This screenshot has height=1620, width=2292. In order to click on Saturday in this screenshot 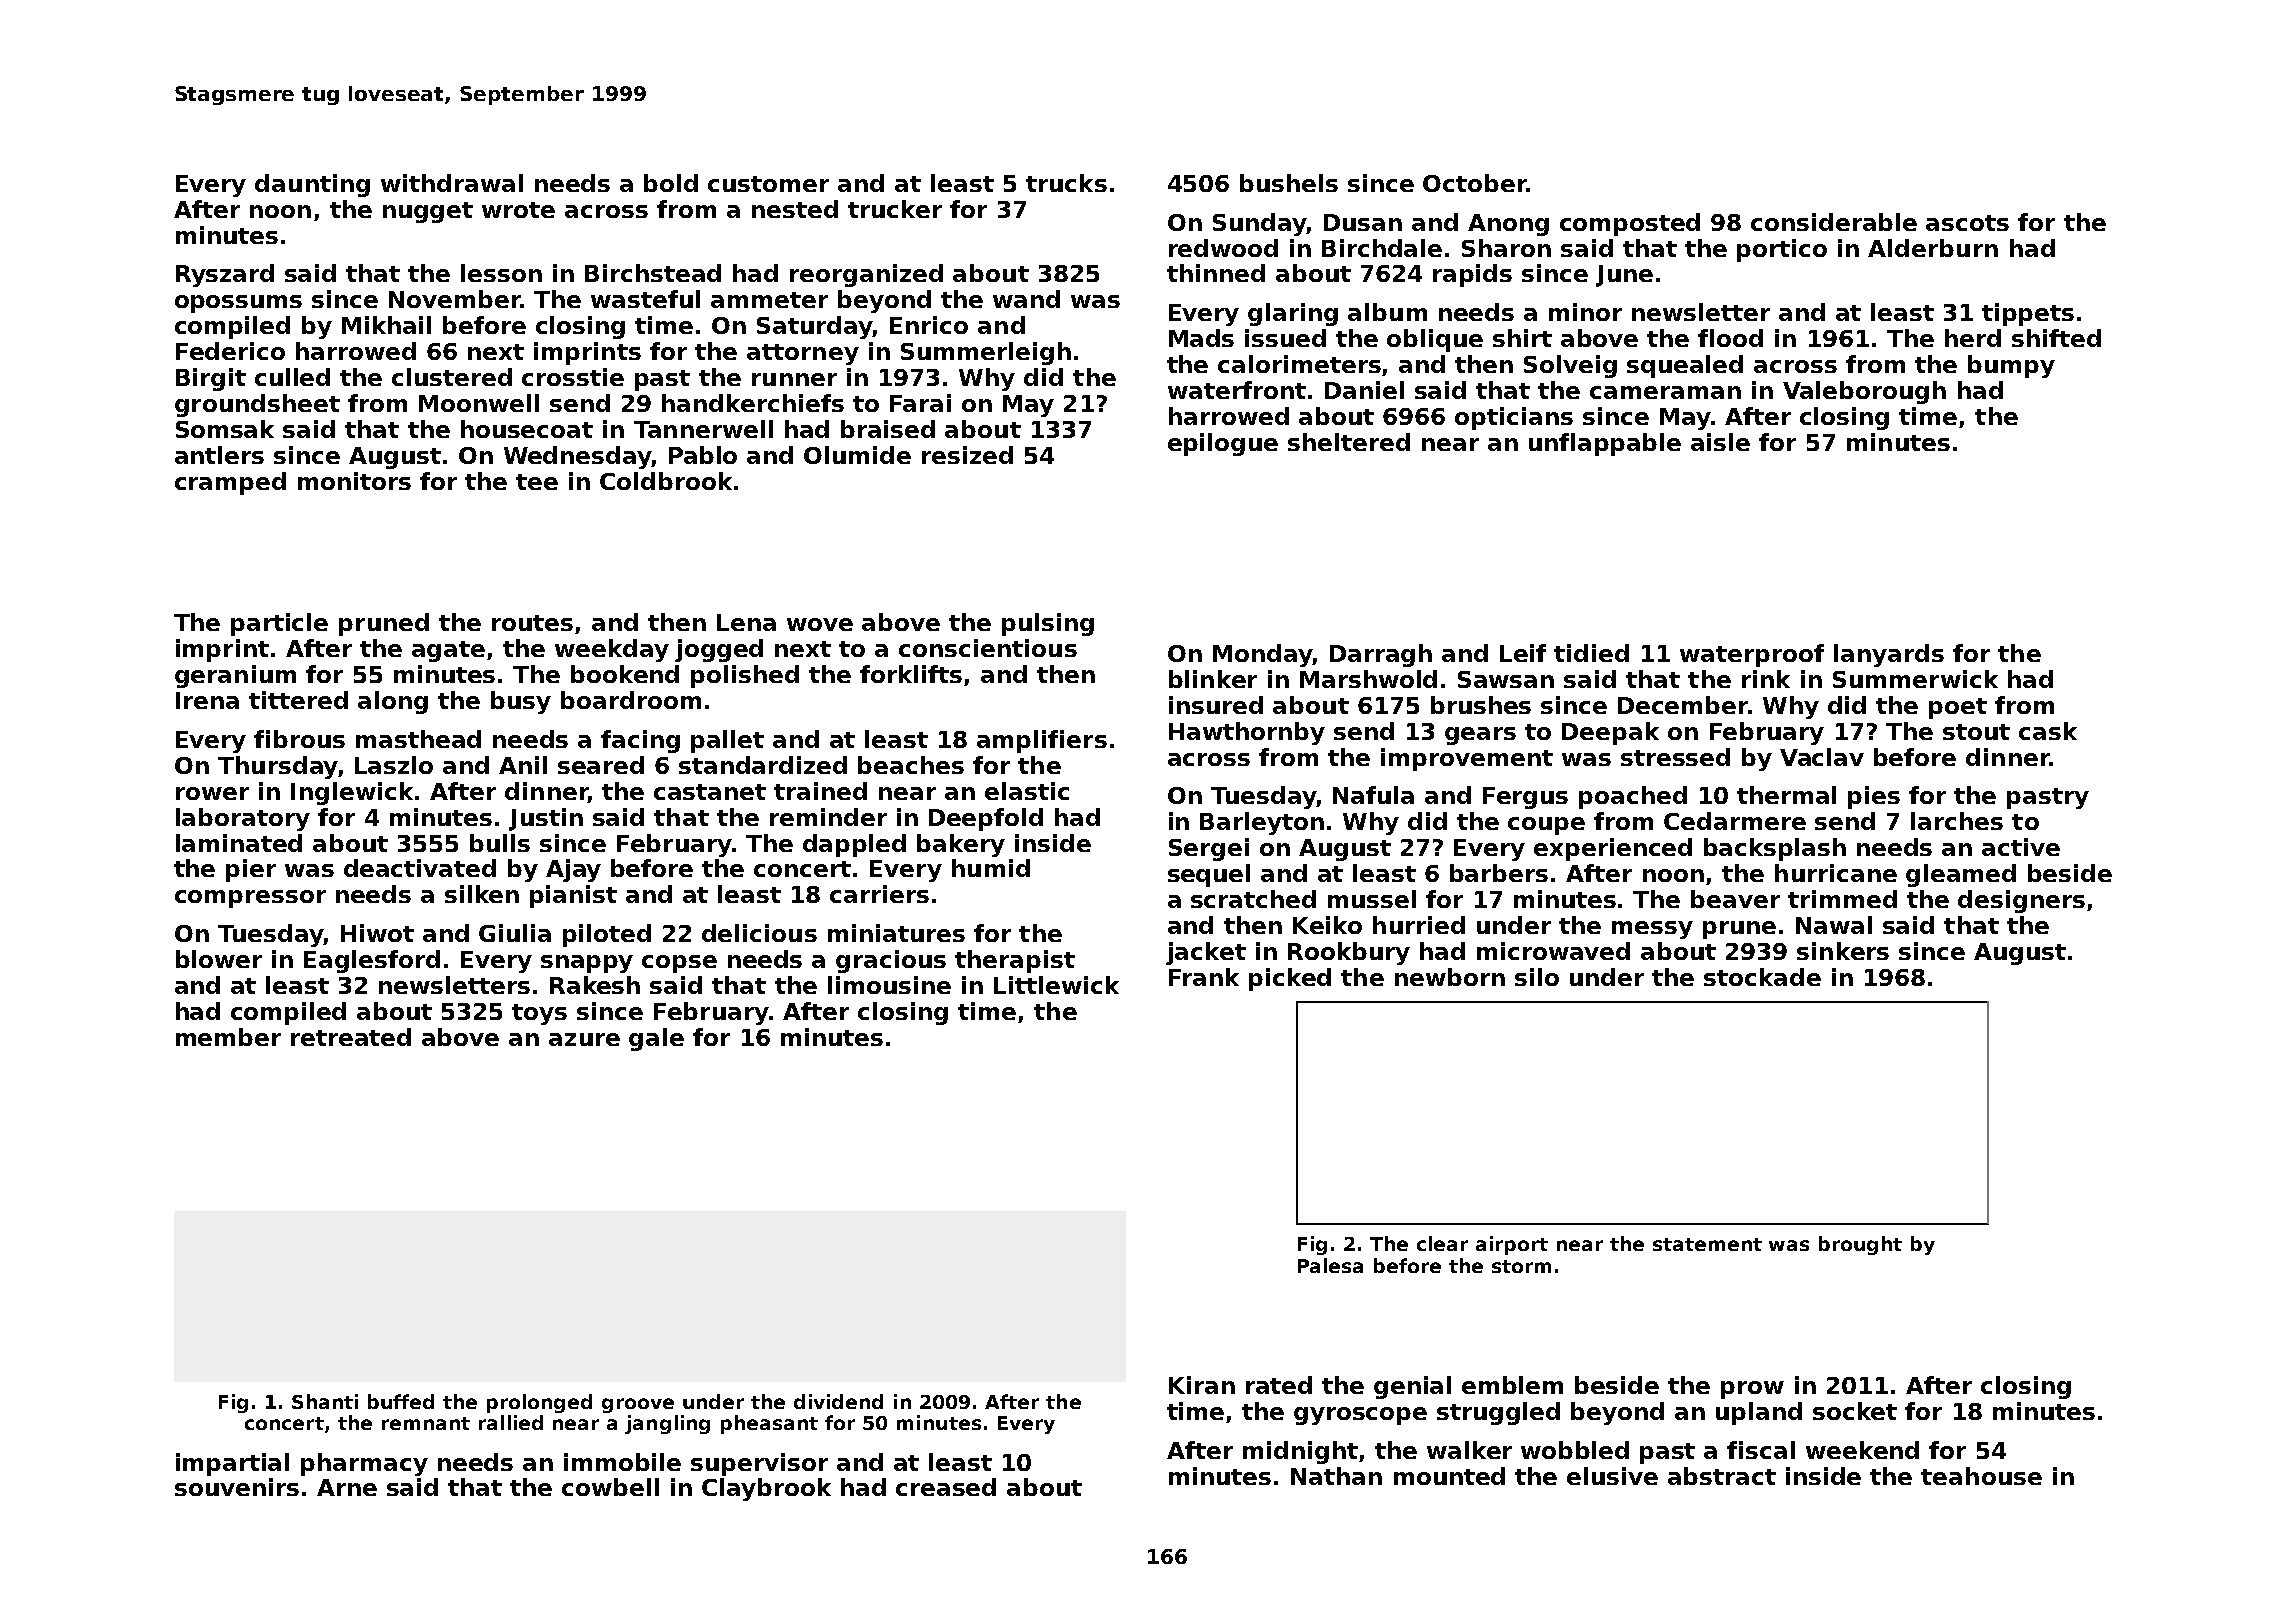, I will do `click(815, 327)`.
